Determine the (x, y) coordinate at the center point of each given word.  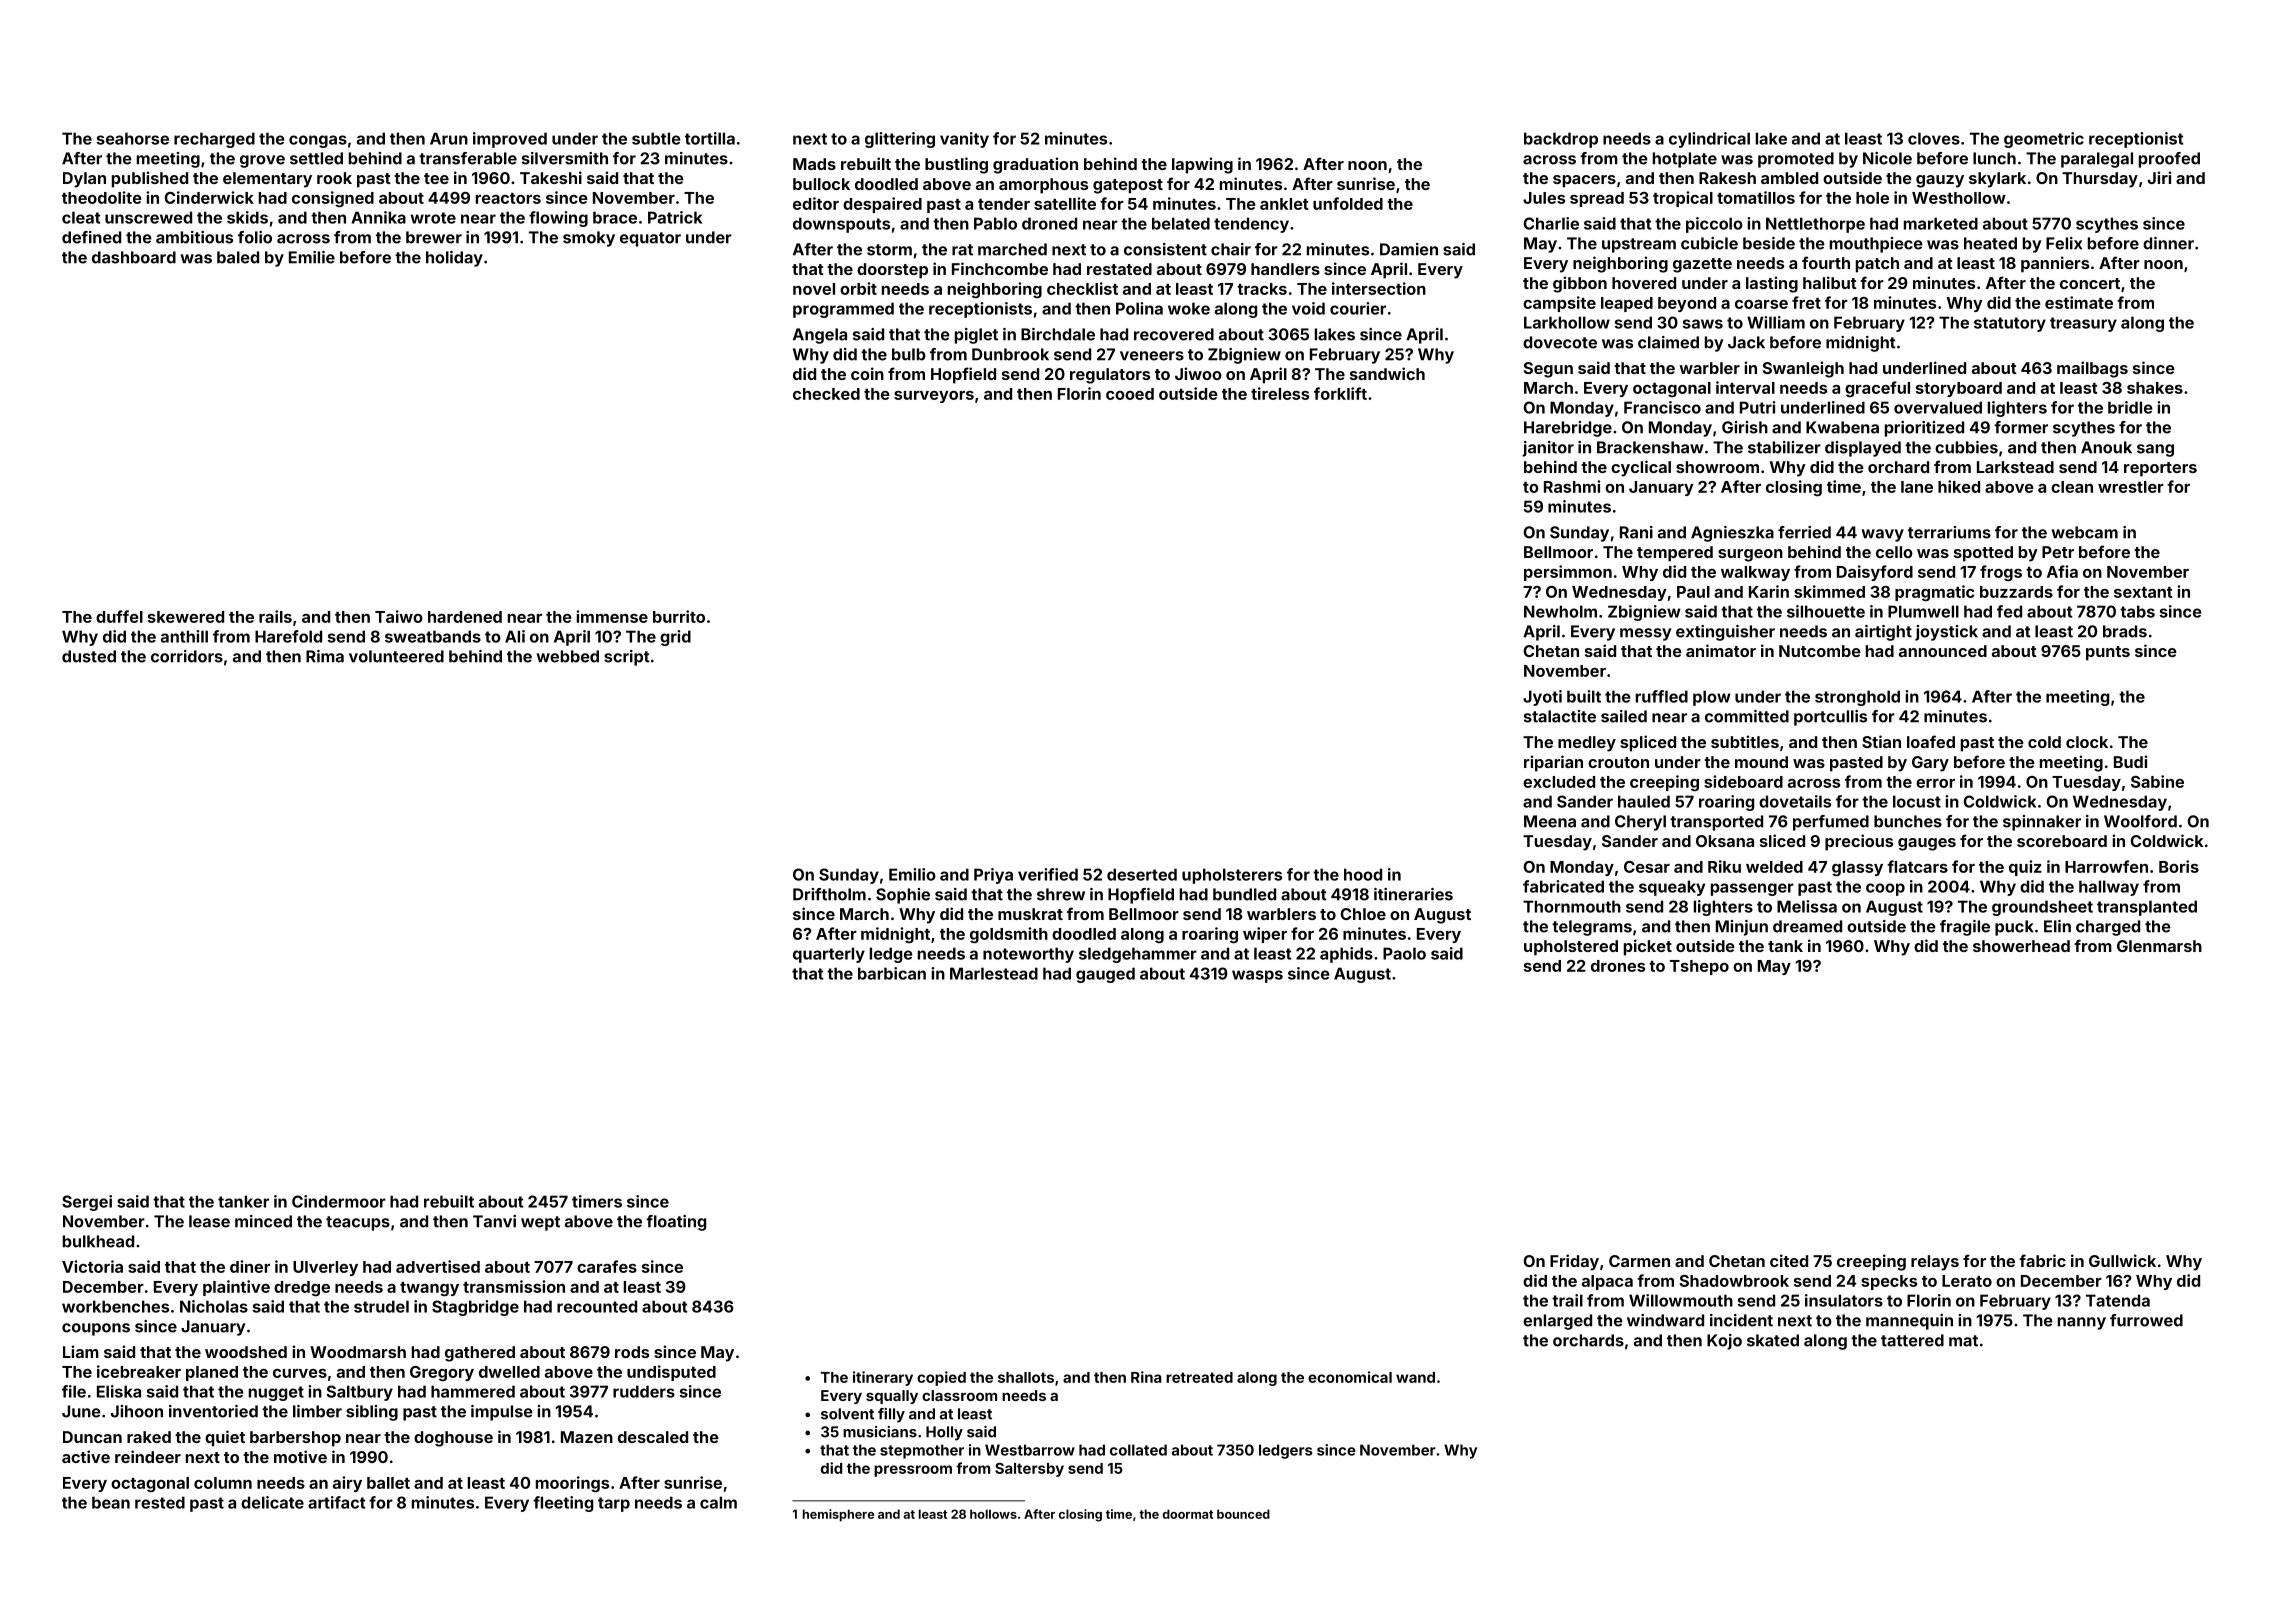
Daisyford (1875, 573)
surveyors (934, 397)
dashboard (134, 257)
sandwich (1387, 373)
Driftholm (829, 894)
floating (676, 1223)
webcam (2084, 532)
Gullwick (2122, 1260)
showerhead (2021, 946)
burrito (679, 616)
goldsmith (1009, 935)
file (74, 1391)
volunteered (396, 656)
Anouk (2106, 447)
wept (540, 1223)
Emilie (312, 257)
